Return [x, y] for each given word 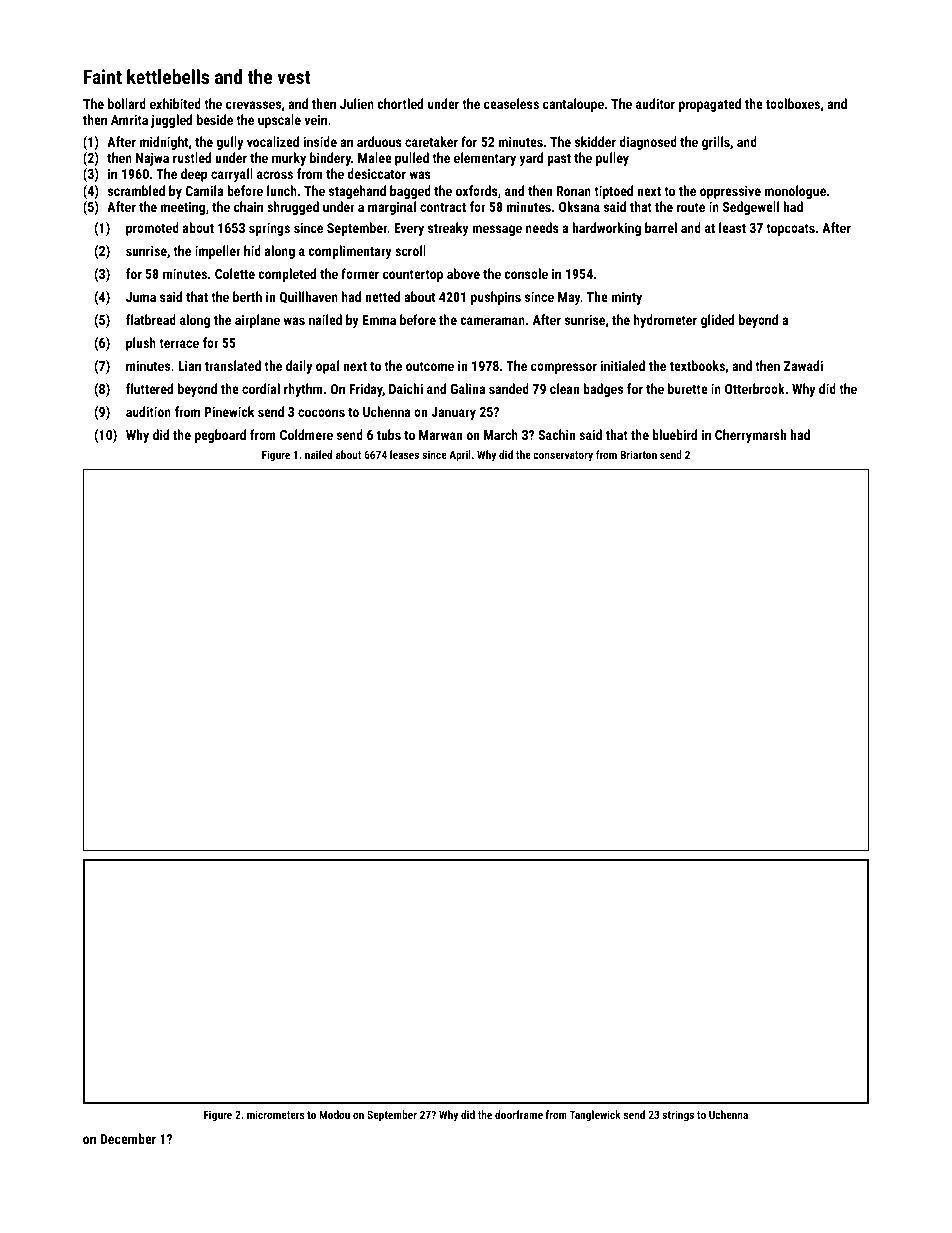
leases [404, 454]
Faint [103, 76]
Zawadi [803, 365]
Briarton [638, 454]
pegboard [220, 436]
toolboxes [793, 103]
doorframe [519, 1114]
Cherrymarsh [750, 436]
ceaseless [511, 103]
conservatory [563, 456]
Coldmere [306, 434]
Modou [334, 1114]
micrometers [276, 1114]
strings [678, 1116]
